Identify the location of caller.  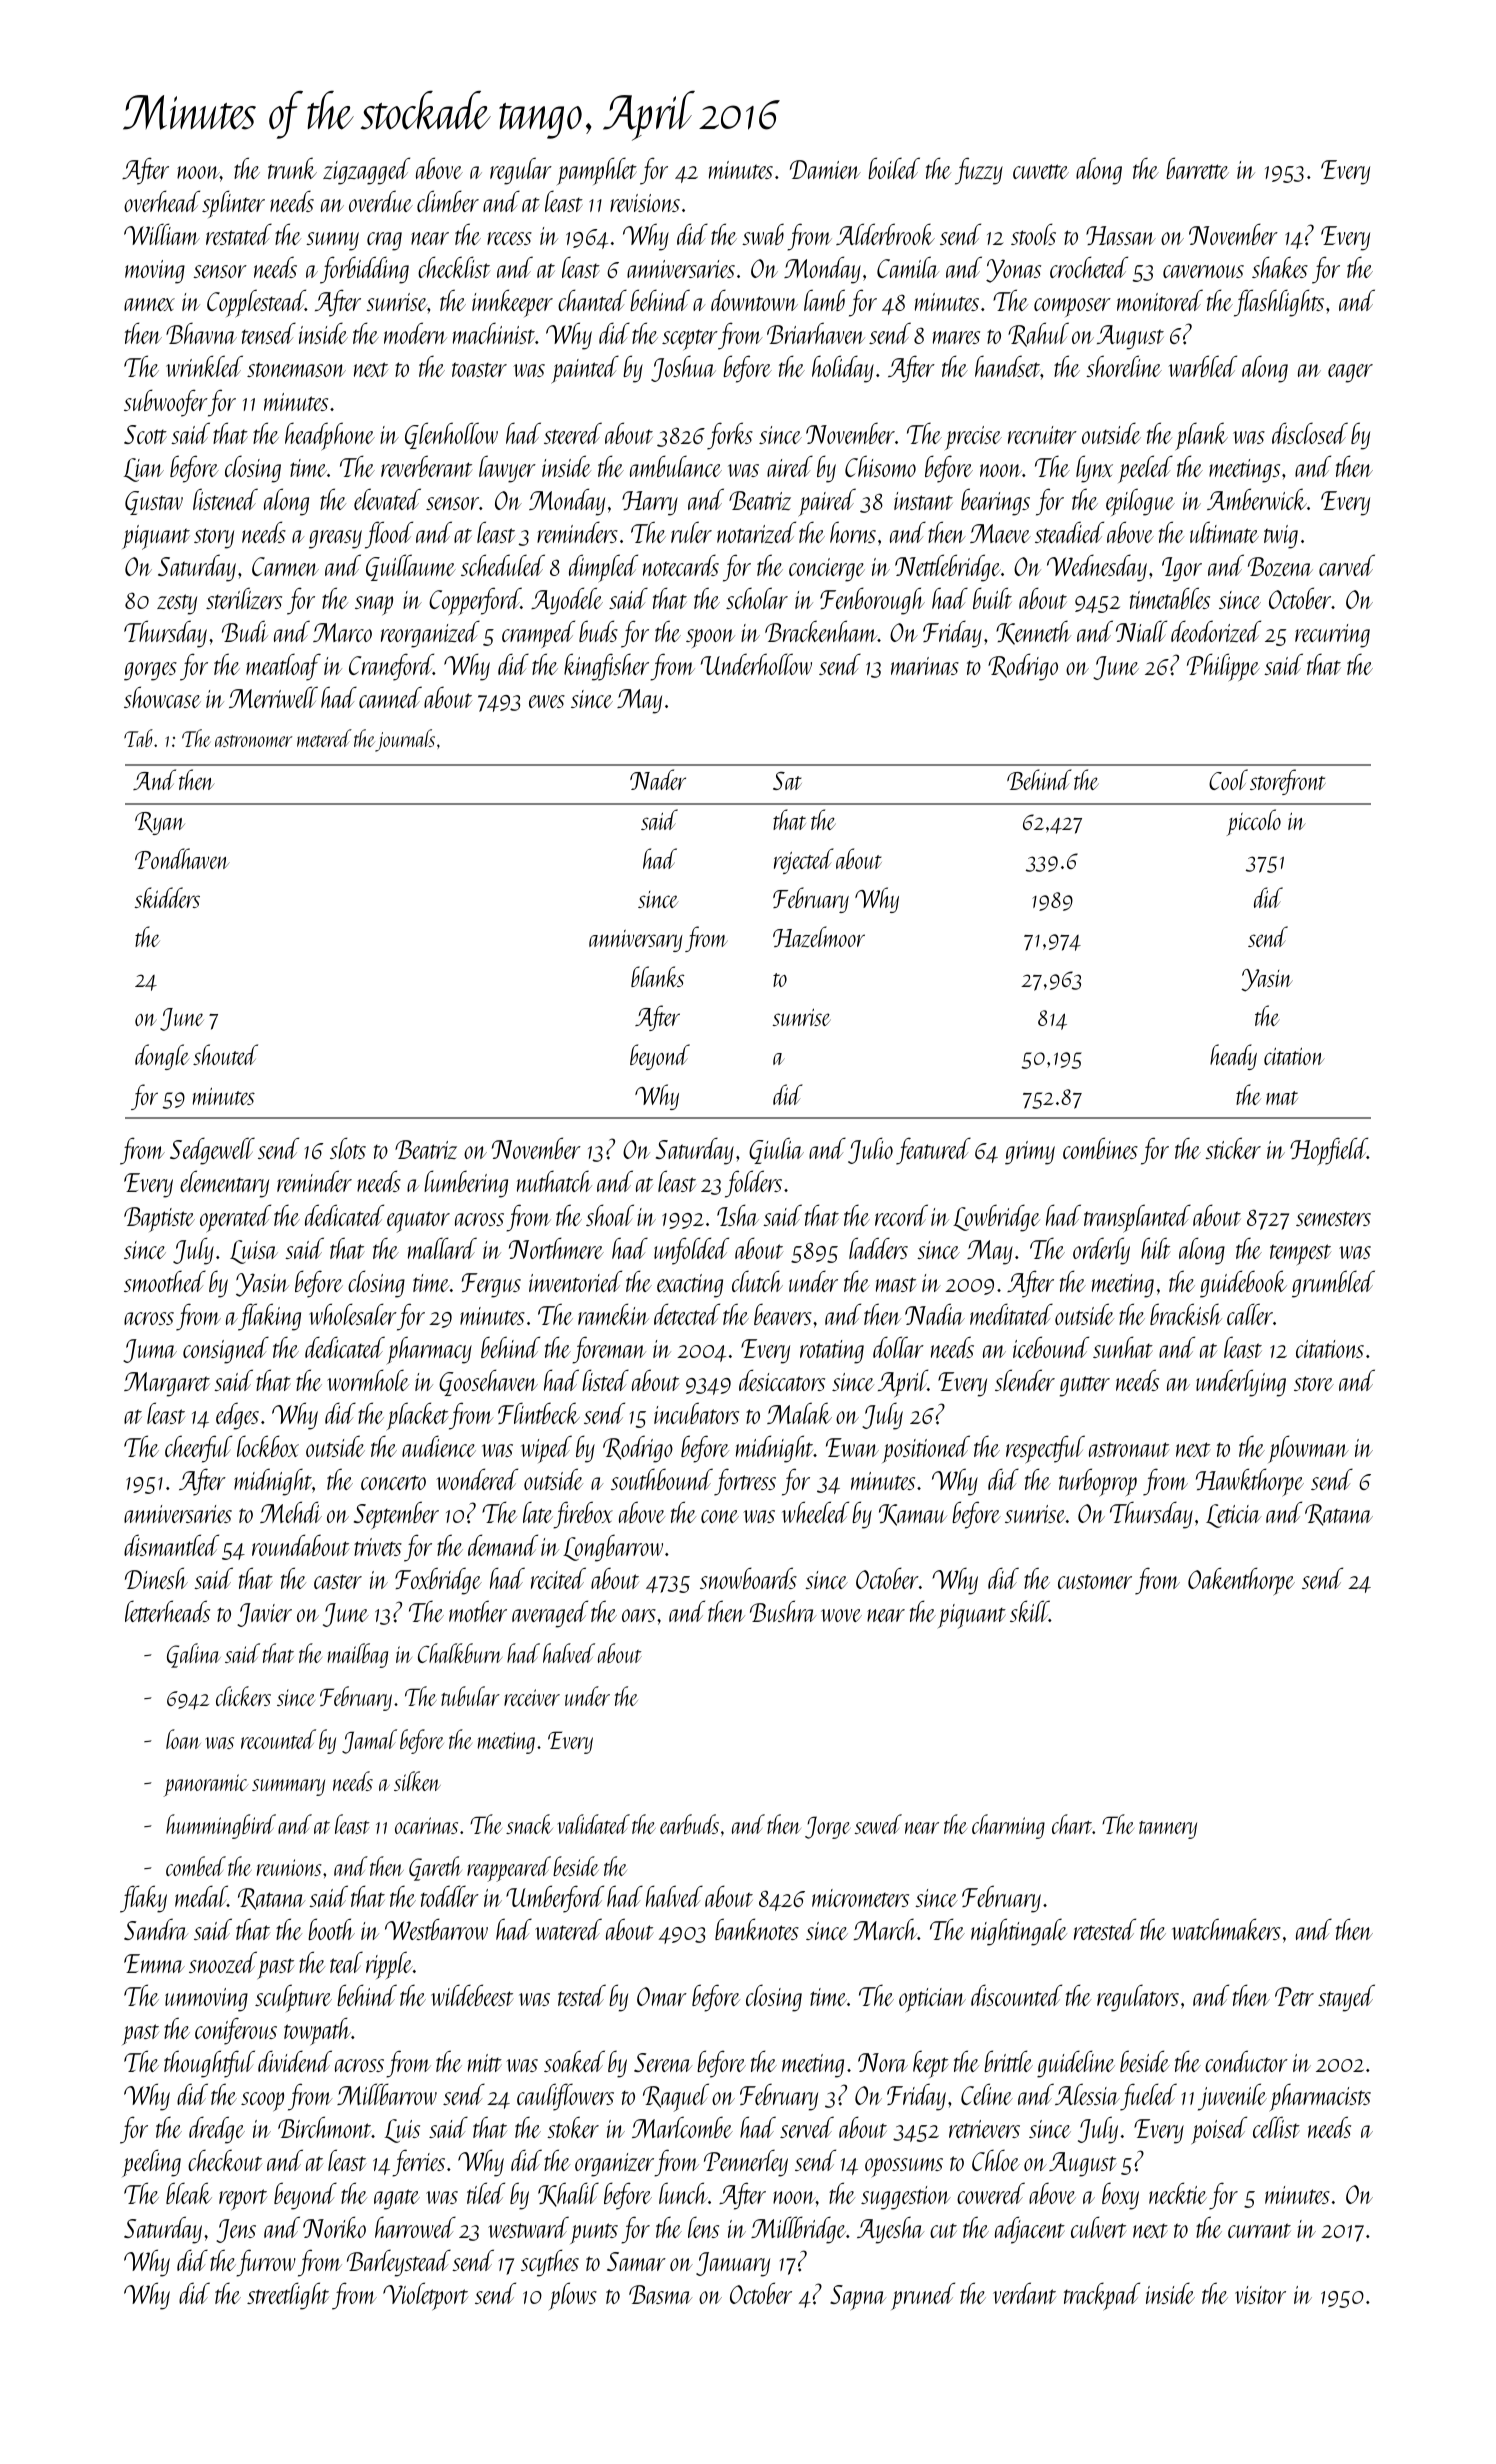
(1250, 1314).
